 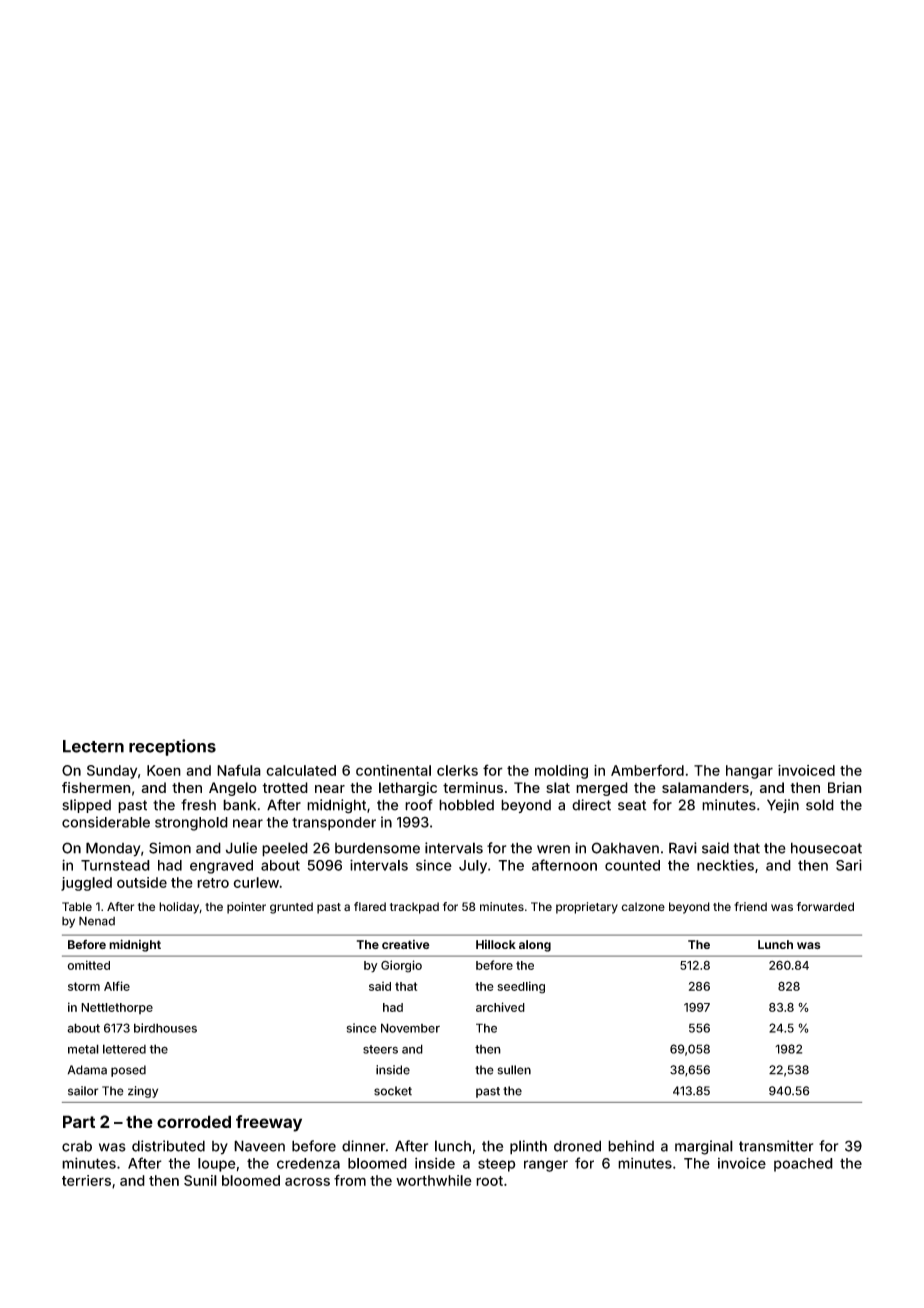 What do you see at coordinates (410, 1028) in the page?
I see `November` at bounding box center [410, 1028].
